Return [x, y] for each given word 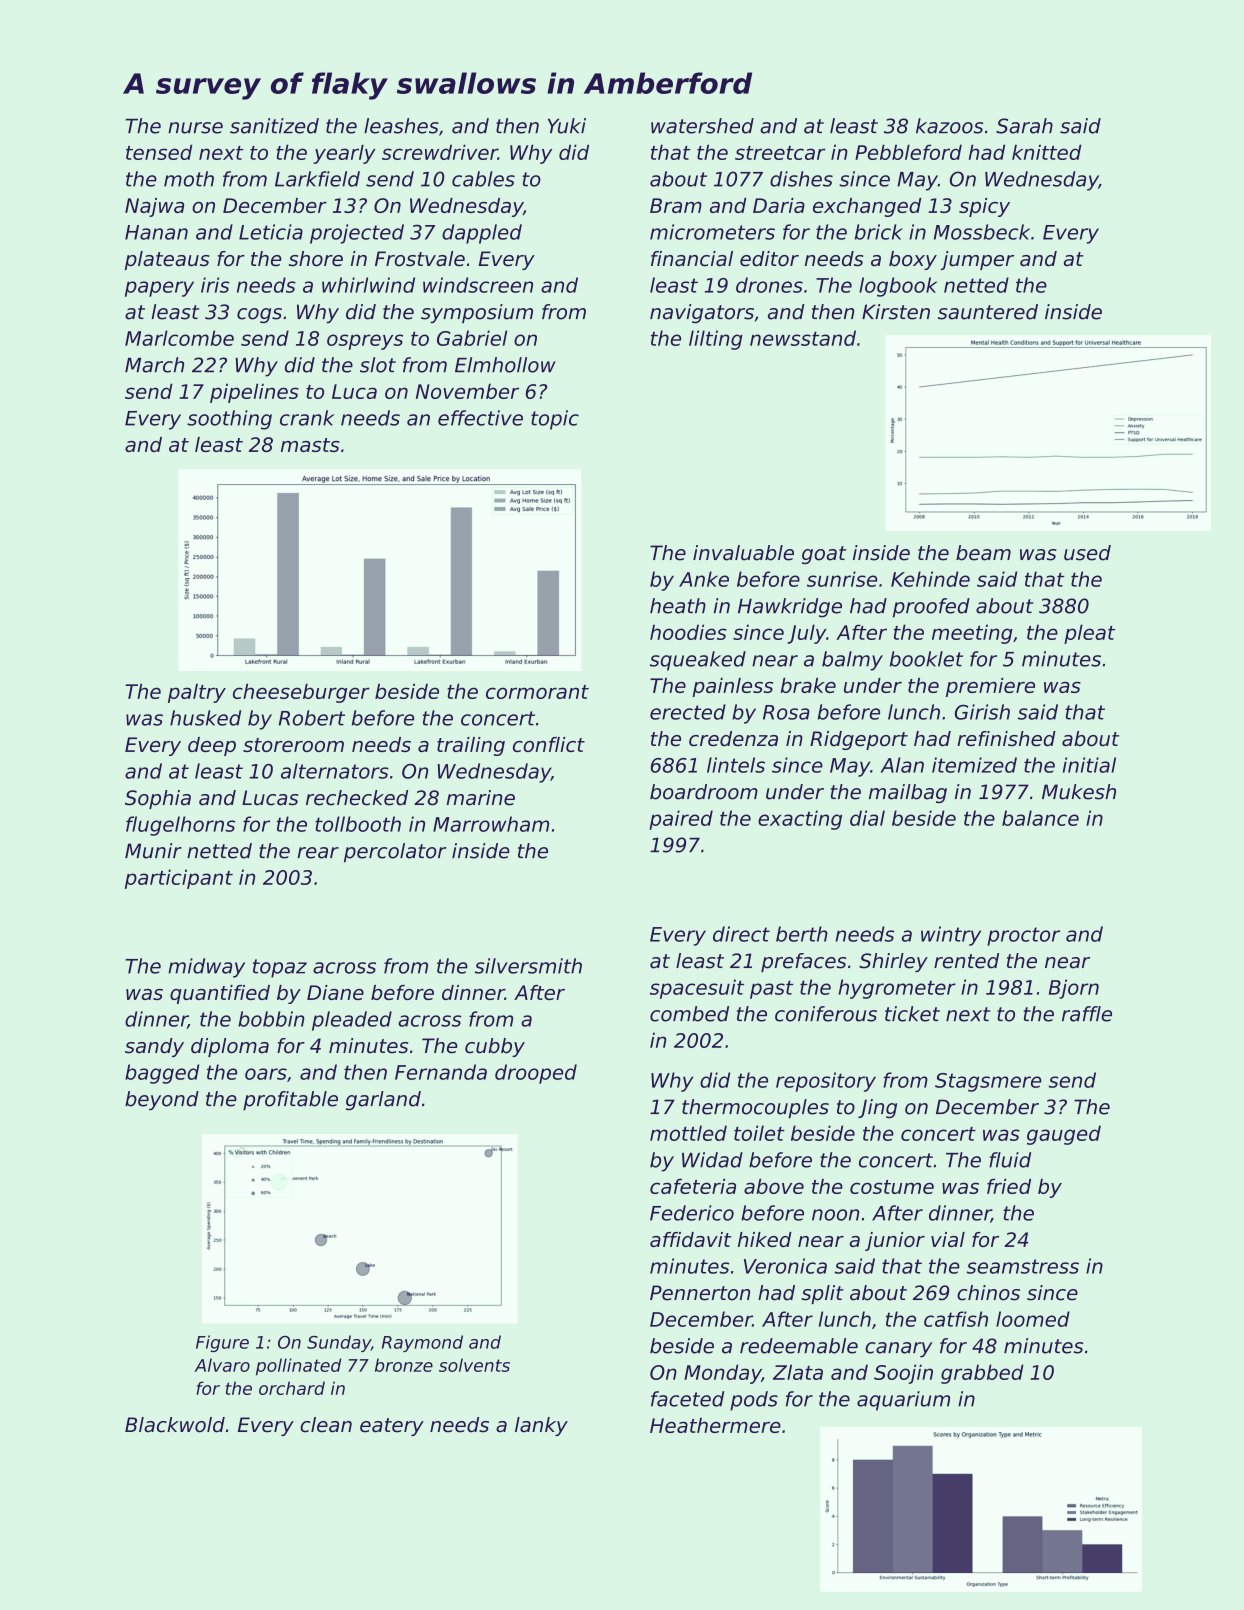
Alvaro [222, 1365]
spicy [984, 207]
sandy [154, 1047]
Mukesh [1079, 792]
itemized [974, 765]
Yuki [567, 126]
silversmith [528, 966]
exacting [800, 820]
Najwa [154, 207]
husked [205, 718]
